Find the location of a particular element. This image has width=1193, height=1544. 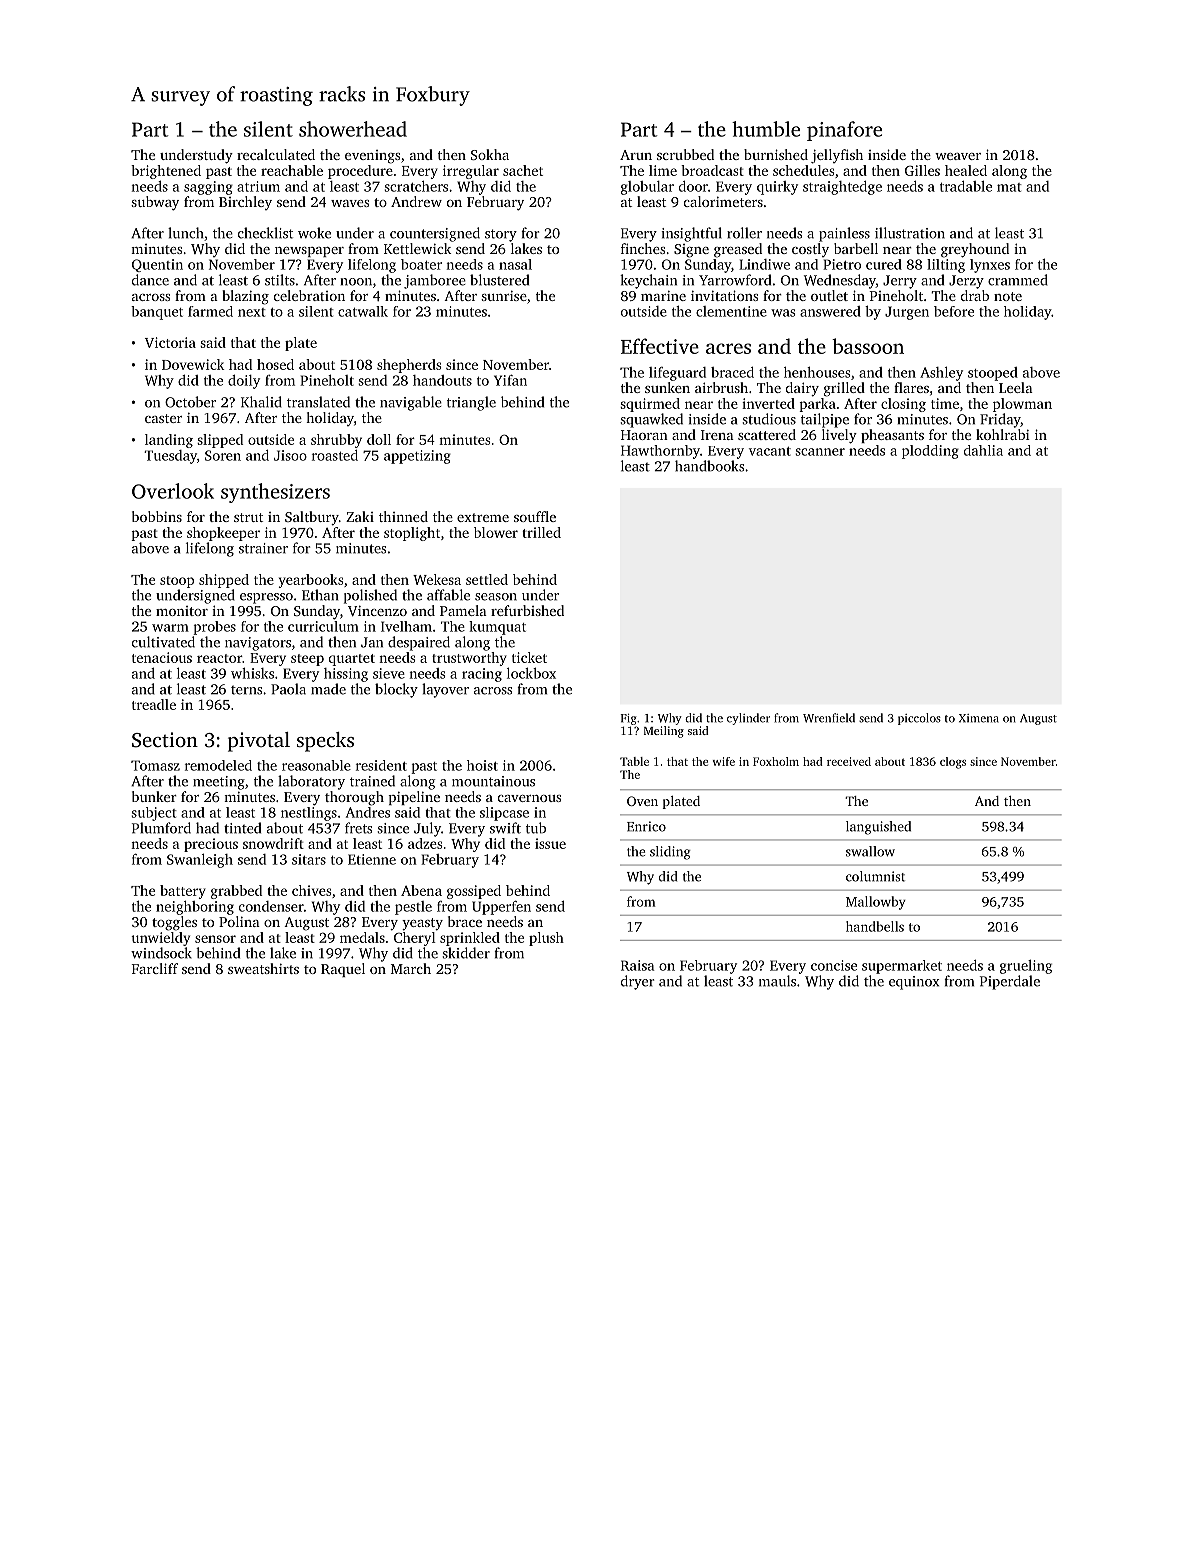

greyhound is located at coordinates (975, 250).
